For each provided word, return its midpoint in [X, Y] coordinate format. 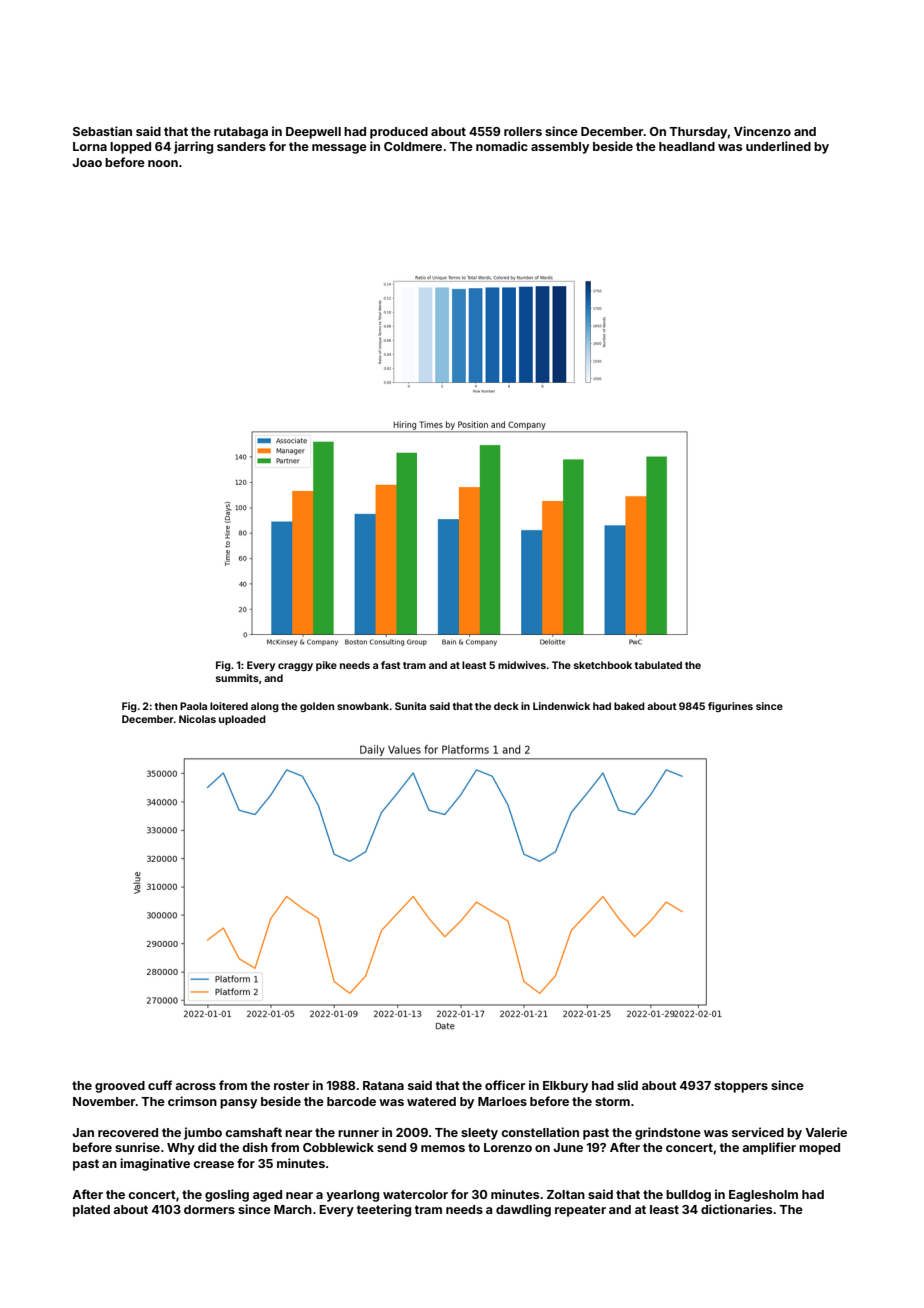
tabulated [658, 665]
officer [505, 1085]
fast [391, 665]
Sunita [410, 706]
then [166, 706]
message [339, 149]
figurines [730, 707]
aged [267, 1196]
